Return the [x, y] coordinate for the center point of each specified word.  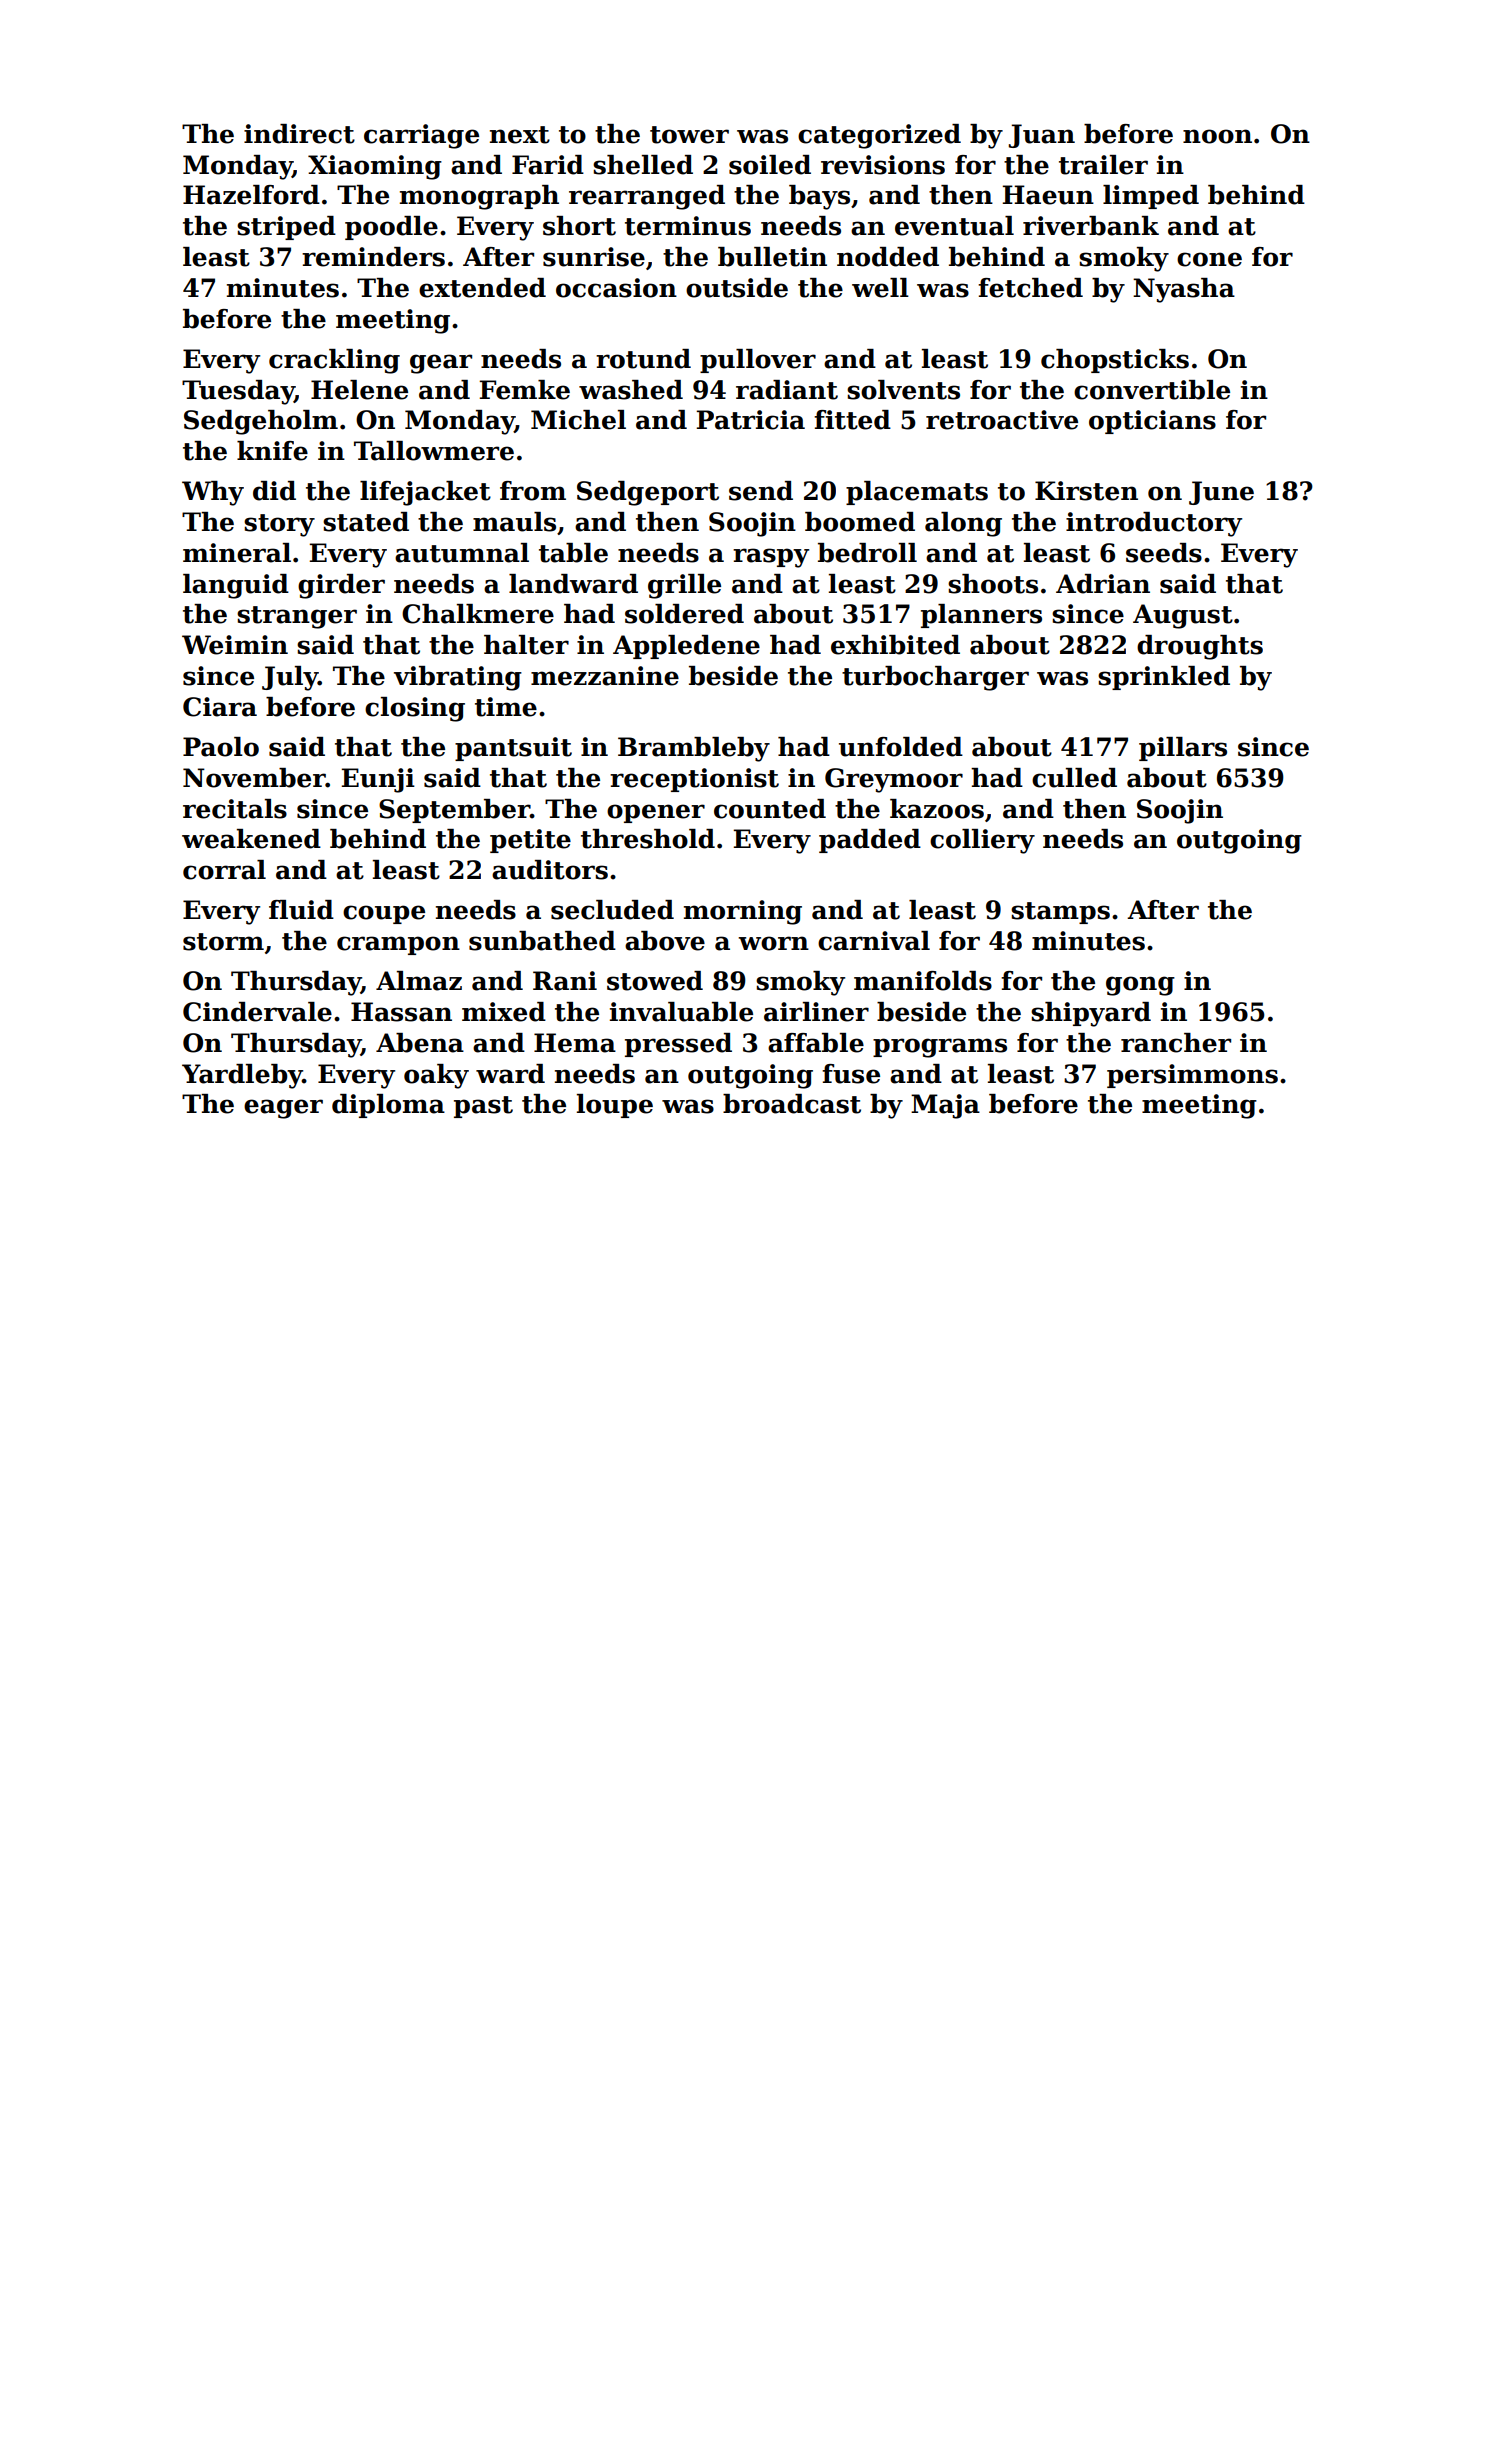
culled [1074, 778]
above [665, 941]
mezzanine [605, 676]
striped [286, 228]
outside [737, 288]
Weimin [235, 645]
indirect [299, 134]
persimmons [1192, 1076]
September [454, 811]
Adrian [1103, 584]
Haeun [1048, 195]
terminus [688, 226]
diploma [388, 1106]
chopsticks [1115, 361]
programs [940, 1048]
